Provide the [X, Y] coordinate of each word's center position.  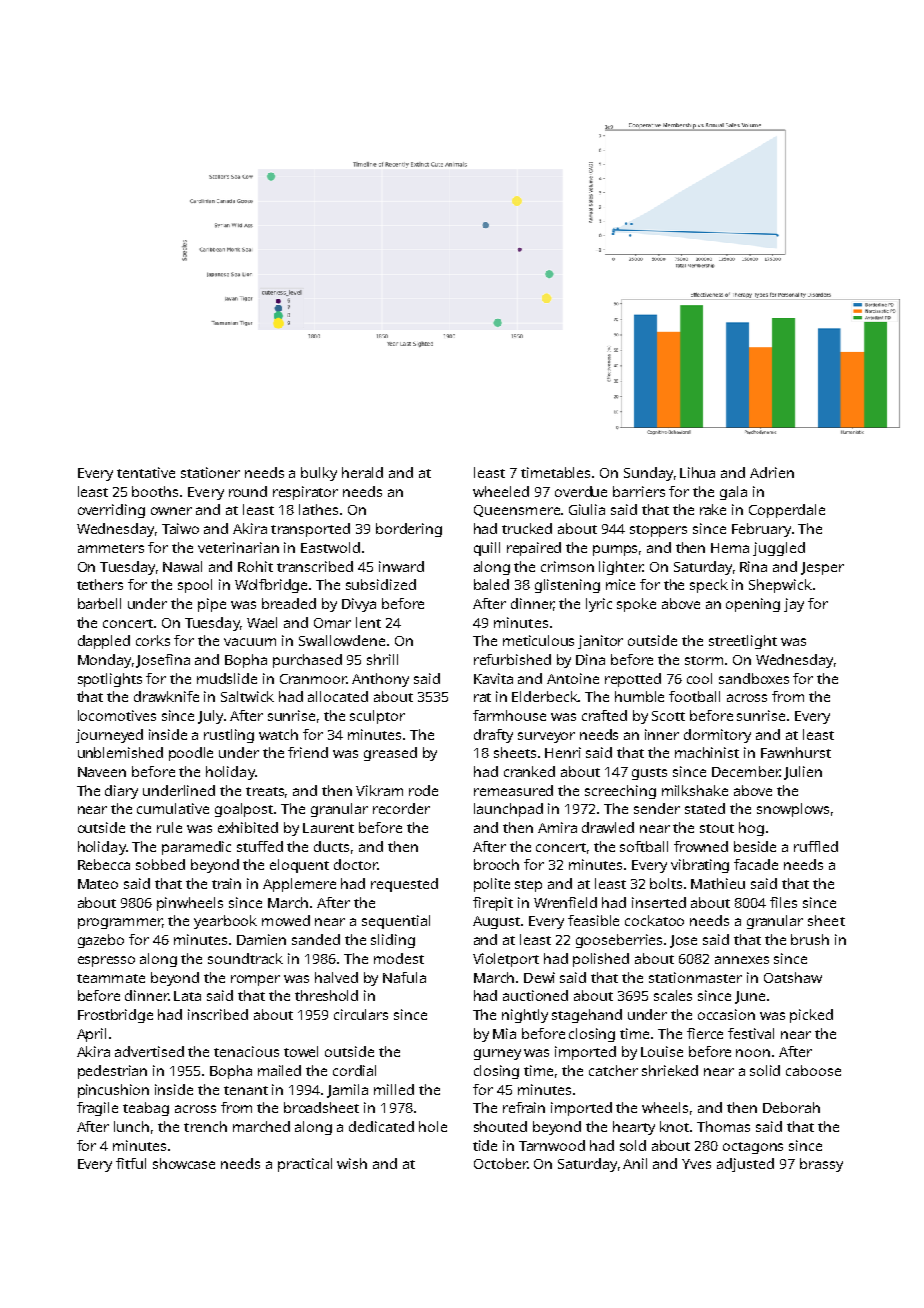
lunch [131, 1126]
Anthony [380, 680]
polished [601, 960]
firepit [493, 904]
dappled [104, 642]
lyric [599, 605]
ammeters [111, 548]
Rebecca [104, 864]
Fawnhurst [796, 752]
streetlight [743, 642]
